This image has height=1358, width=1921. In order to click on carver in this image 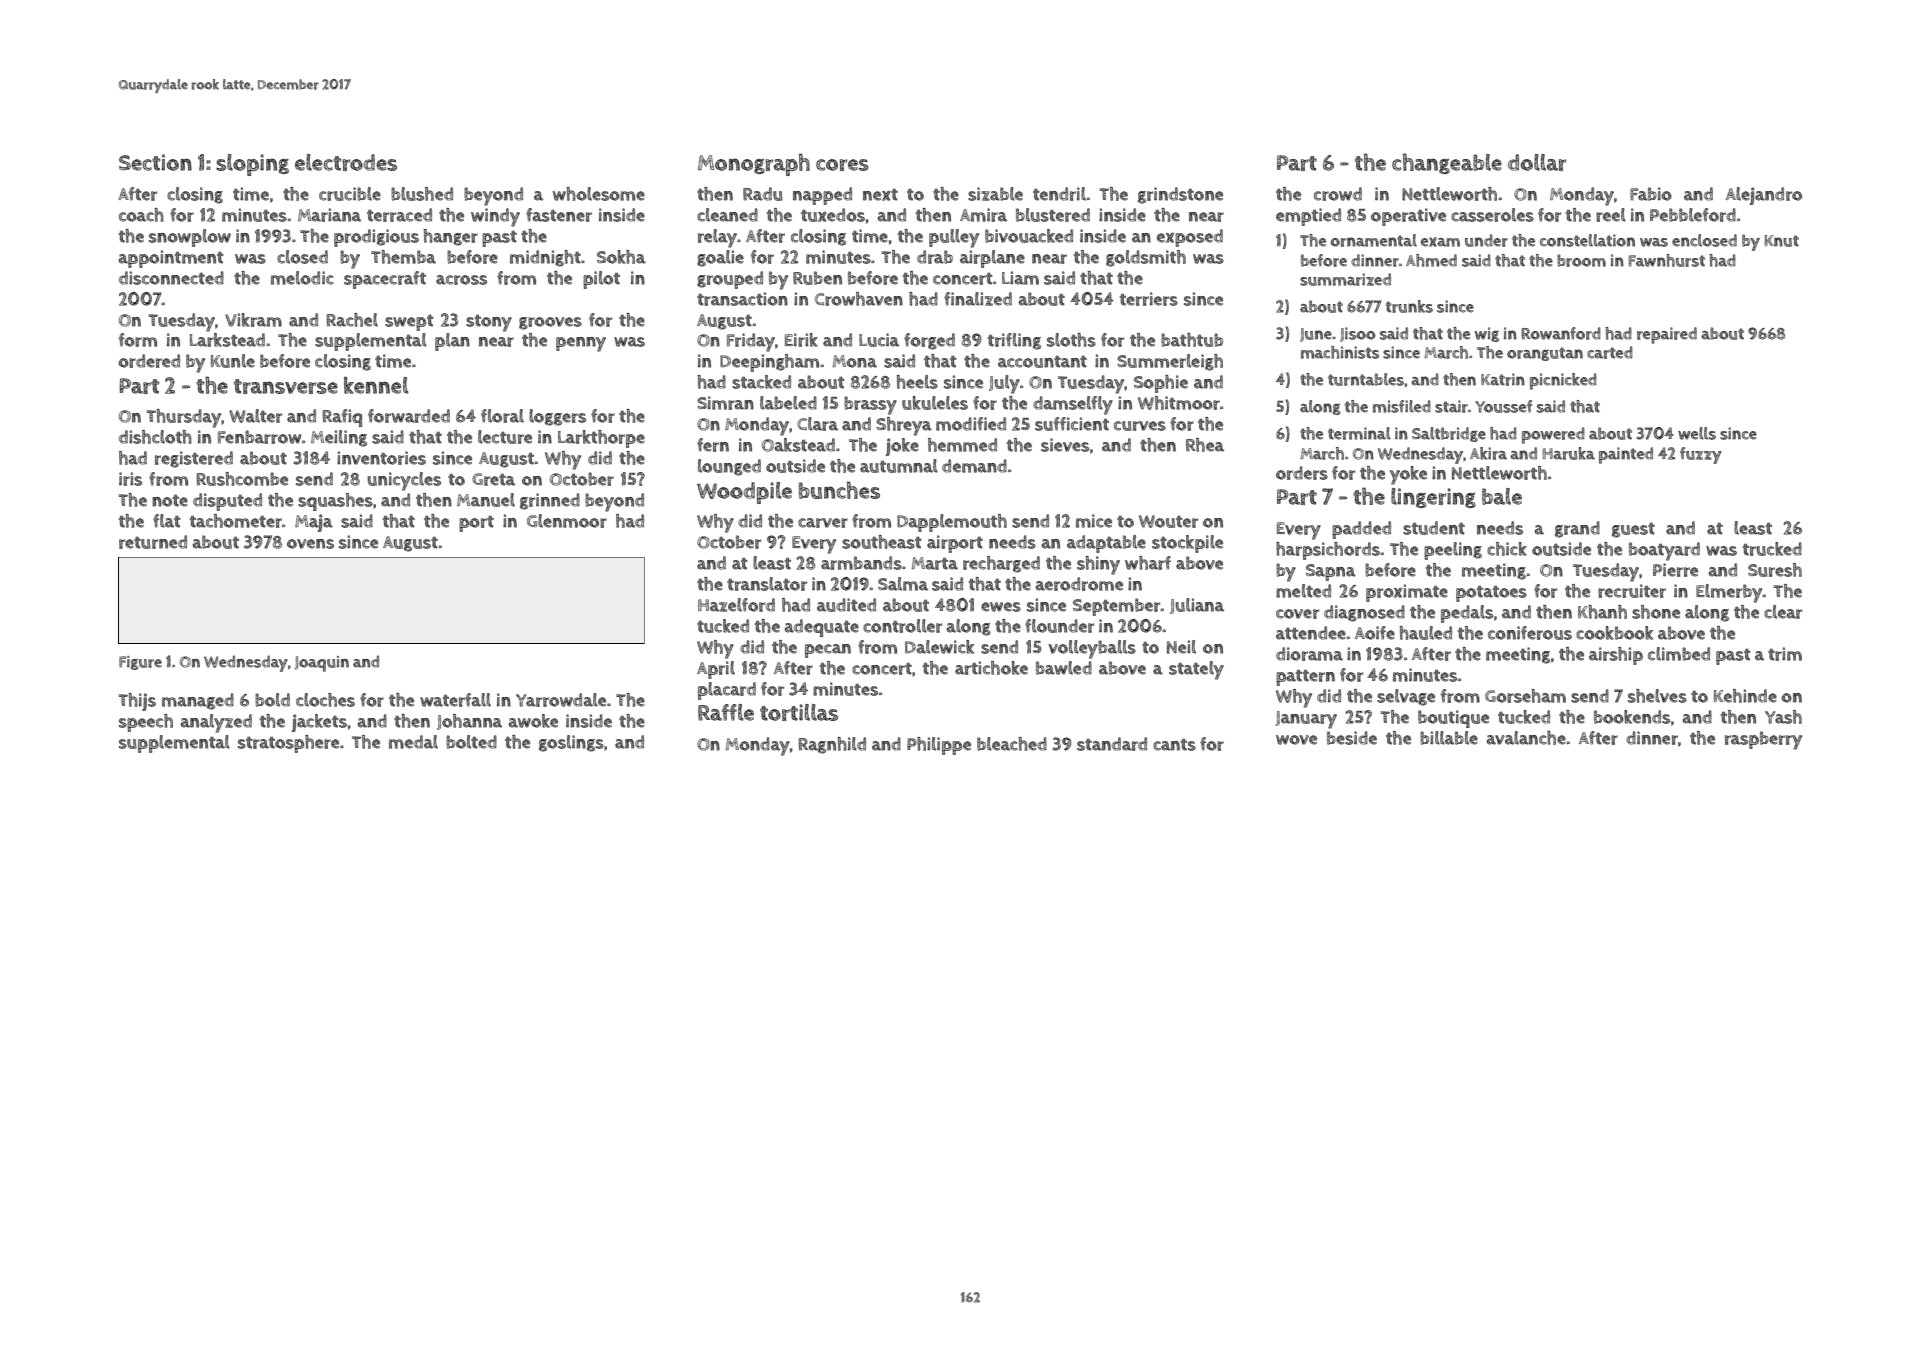, I will do `click(823, 523)`.
